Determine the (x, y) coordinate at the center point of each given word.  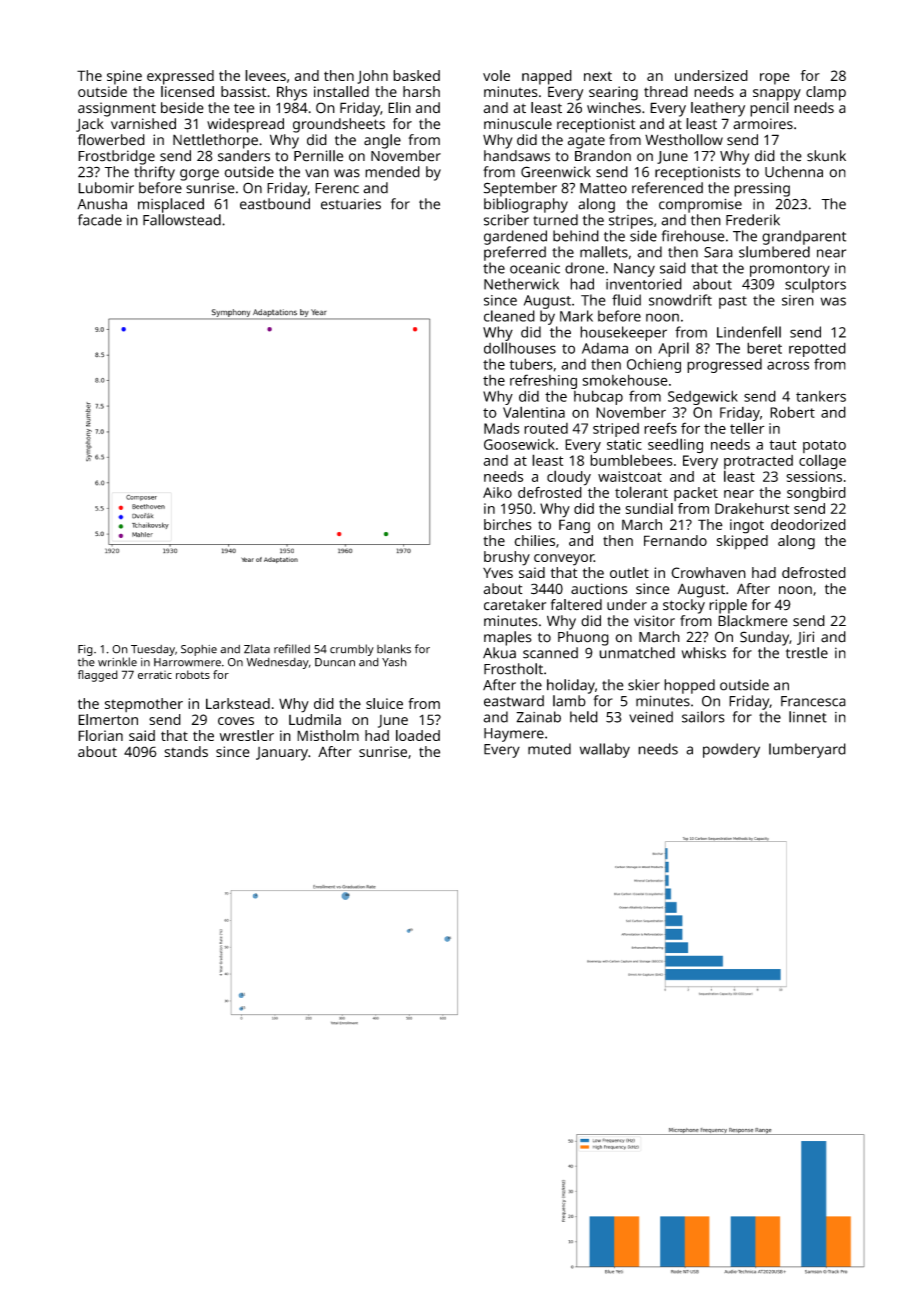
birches (508, 524)
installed (341, 91)
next (598, 76)
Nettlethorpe (215, 141)
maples (508, 638)
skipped (742, 542)
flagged (98, 676)
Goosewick (519, 444)
